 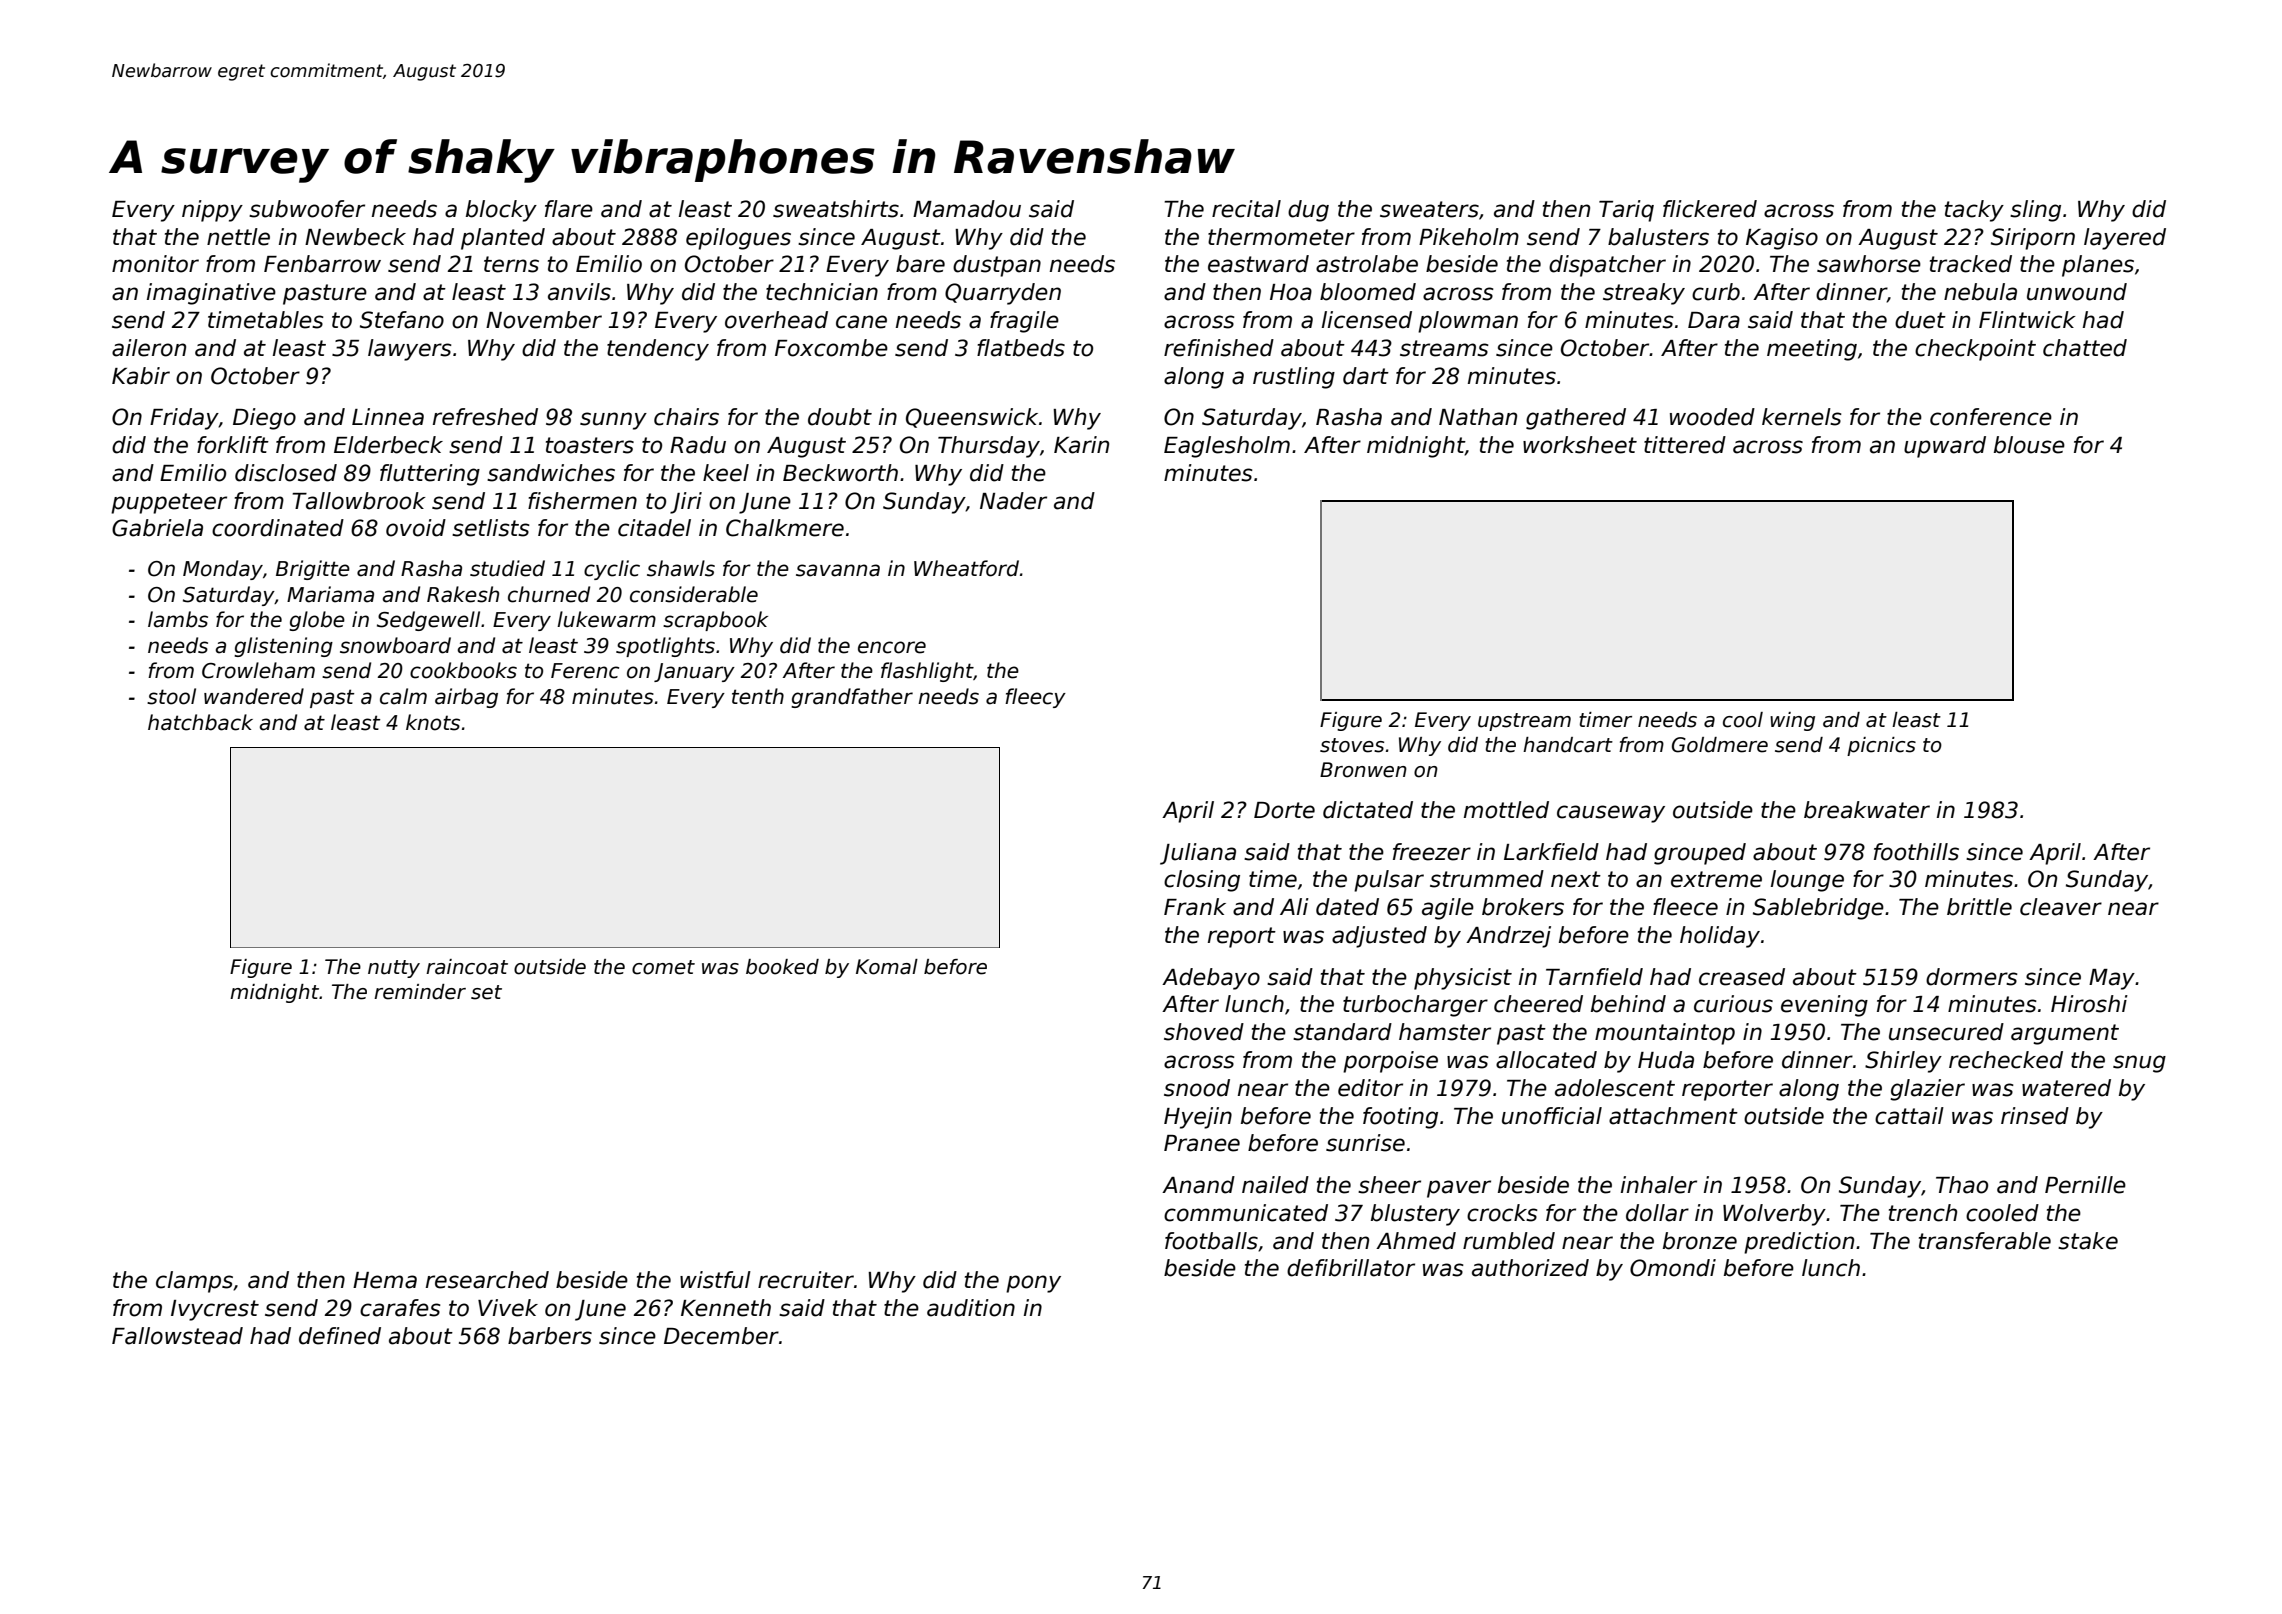 What do you see at coordinates (2098, 266) in the document?
I see `planes` at bounding box center [2098, 266].
